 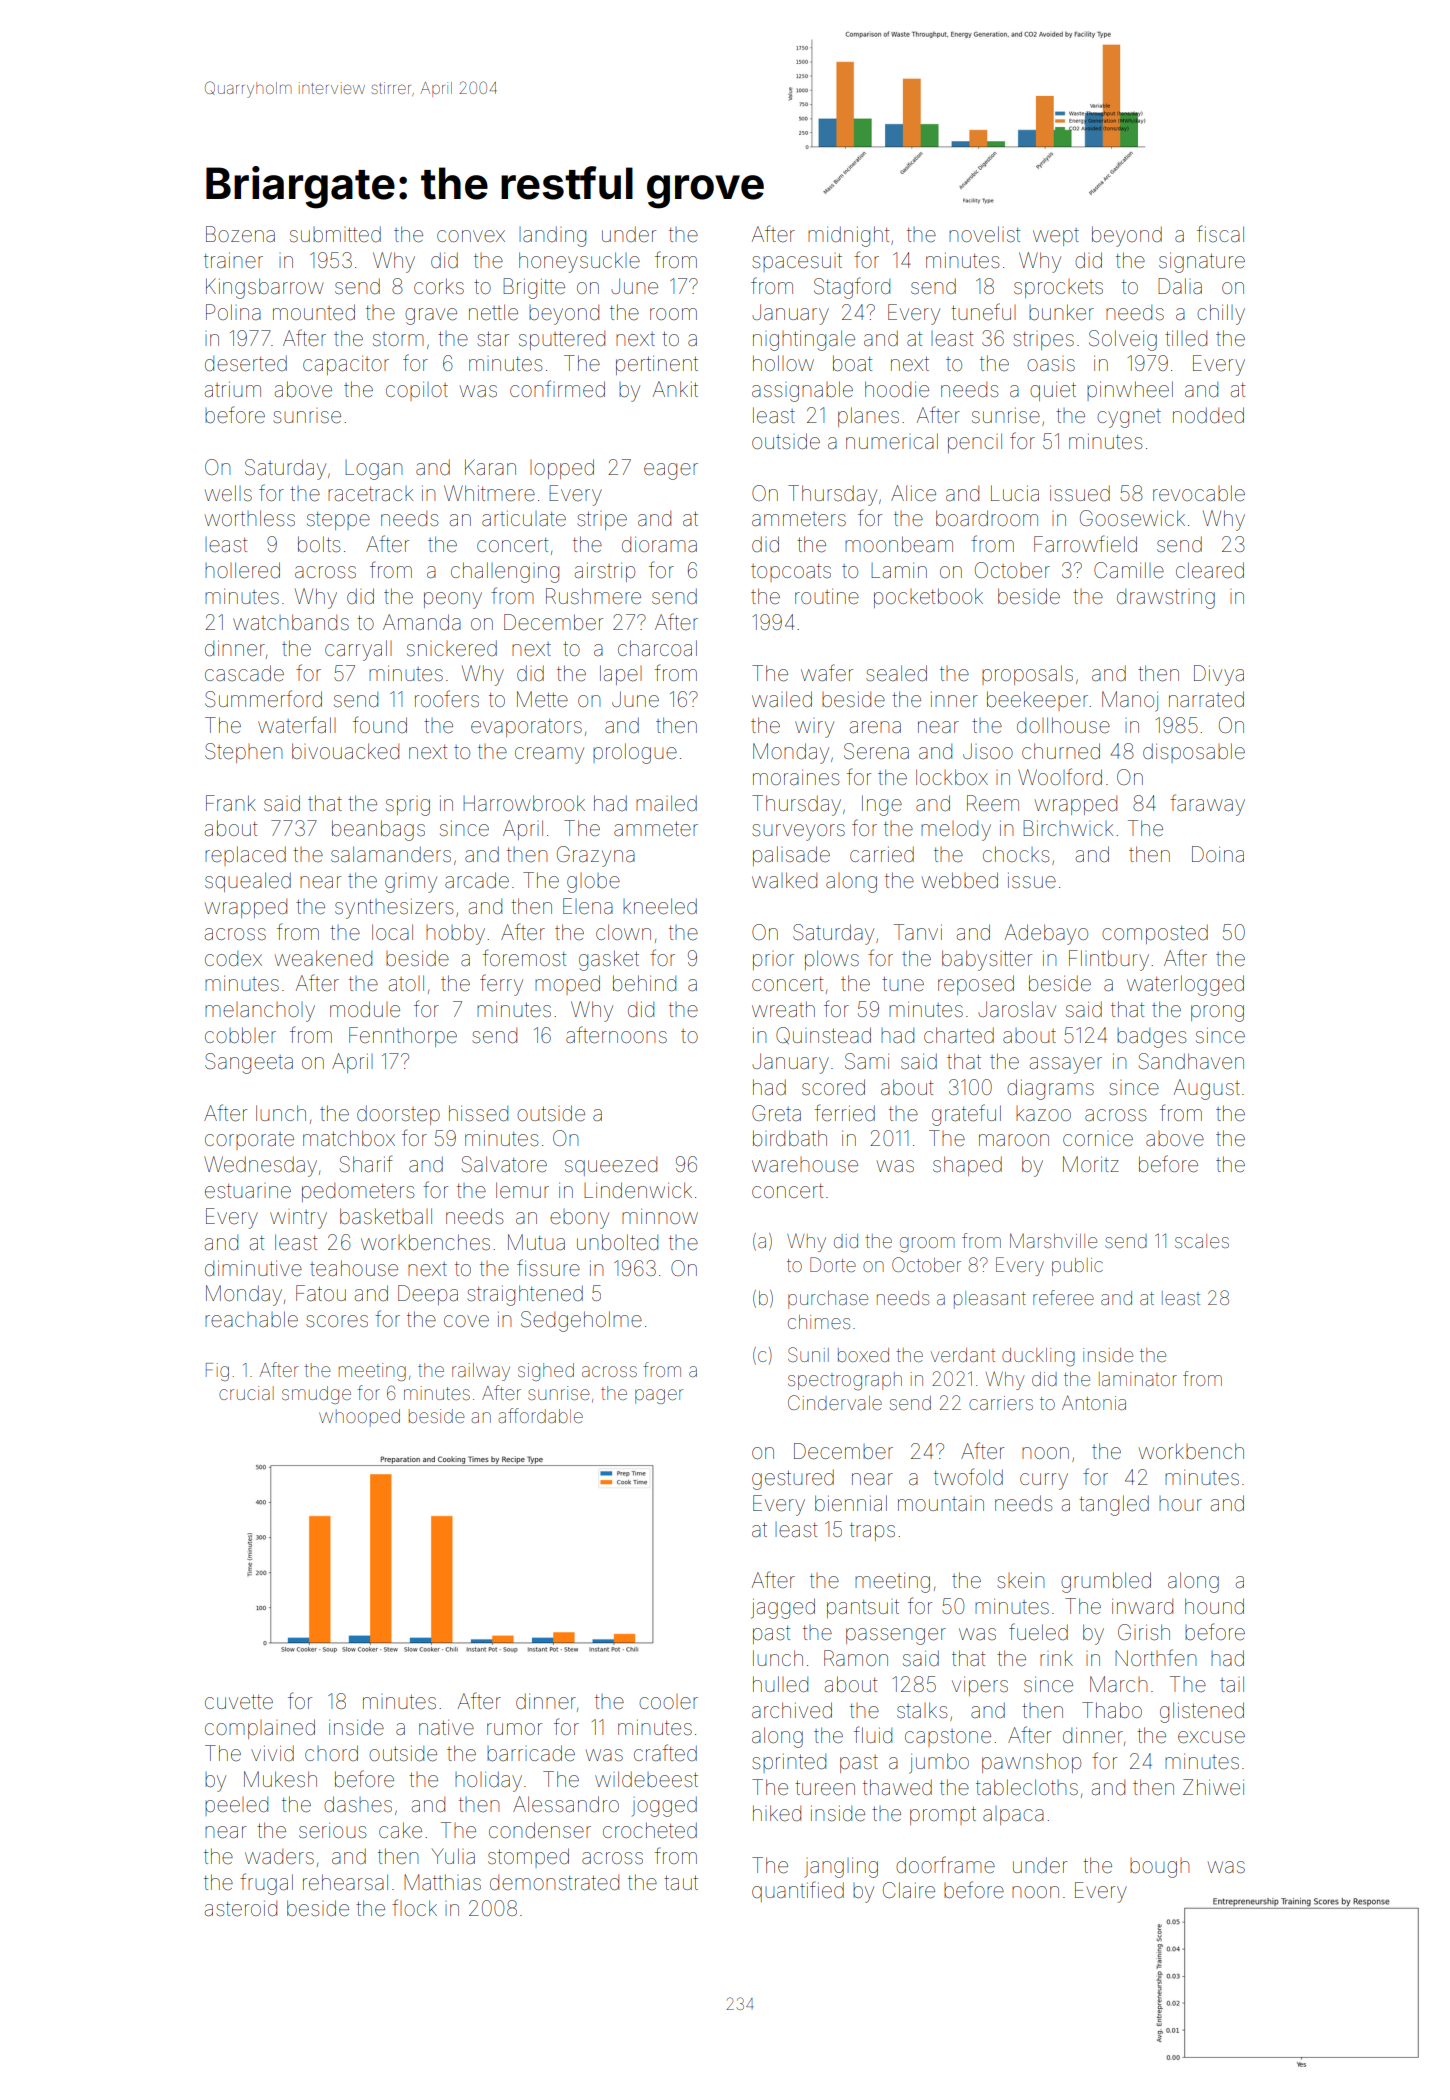 What do you see at coordinates (471, 236) in the screenshot?
I see `convex` at bounding box center [471, 236].
